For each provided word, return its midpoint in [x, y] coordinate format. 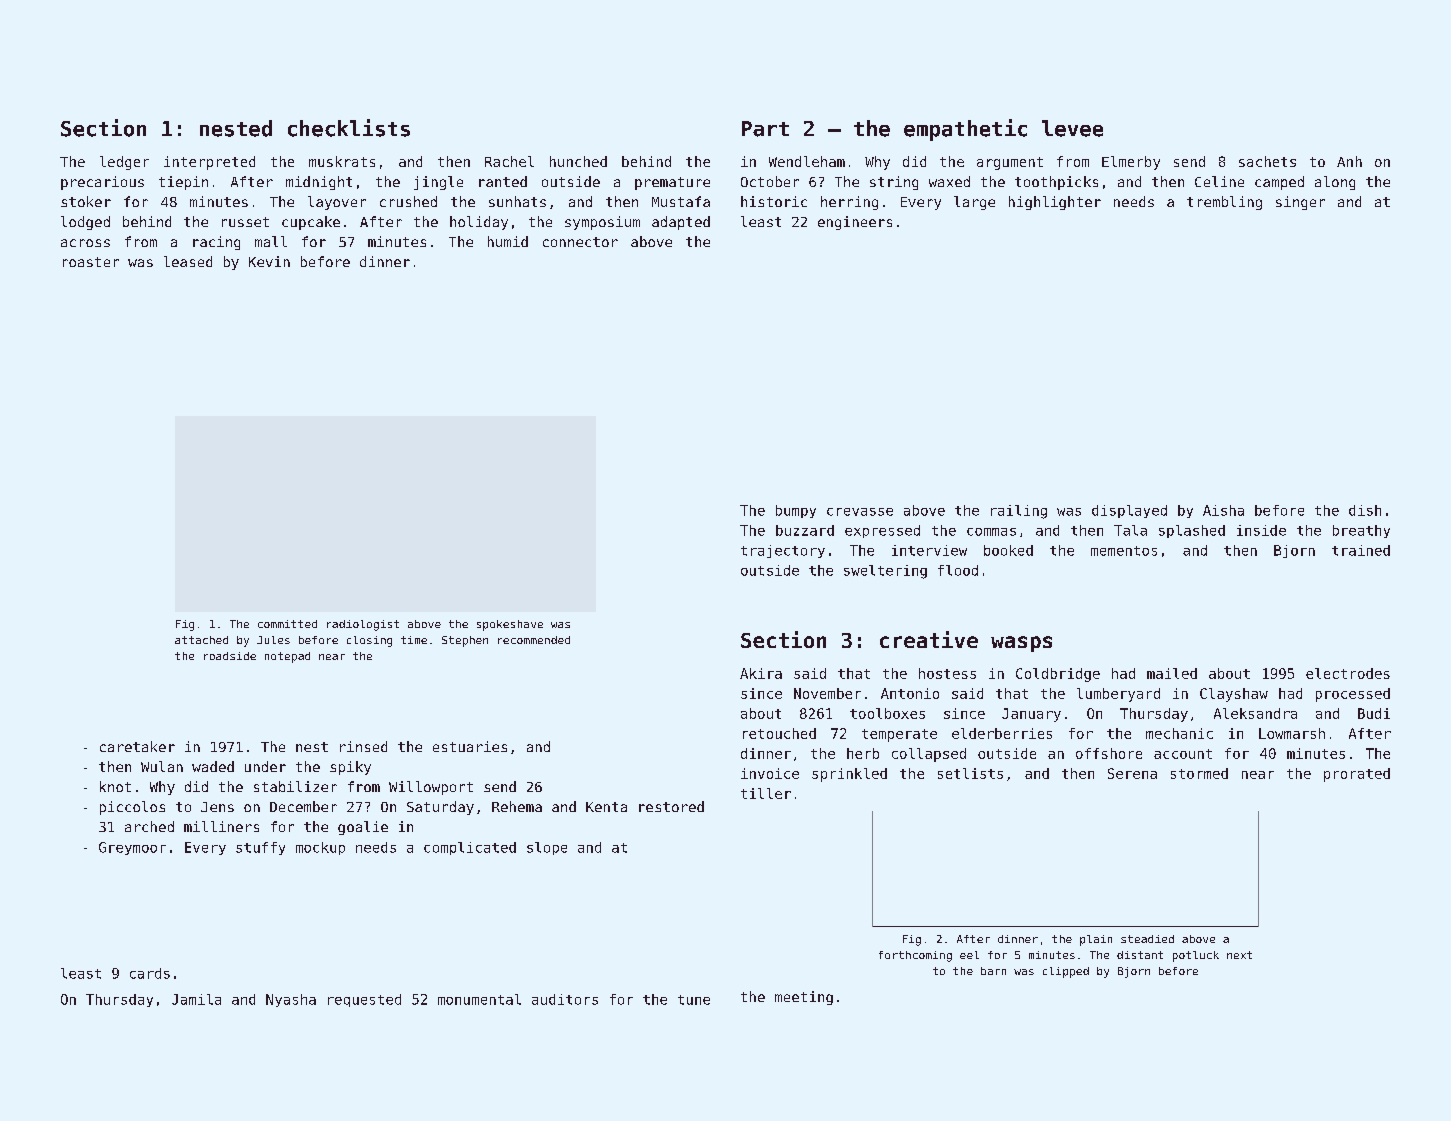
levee [1072, 128]
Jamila [196, 999]
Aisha [1223, 510]
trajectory [783, 551]
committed [287, 624]
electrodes [1348, 673]
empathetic [965, 130]
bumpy [796, 511]
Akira [761, 673]
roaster [91, 262]
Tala [1130, 530]
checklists [349, 128]
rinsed [363, 746]
